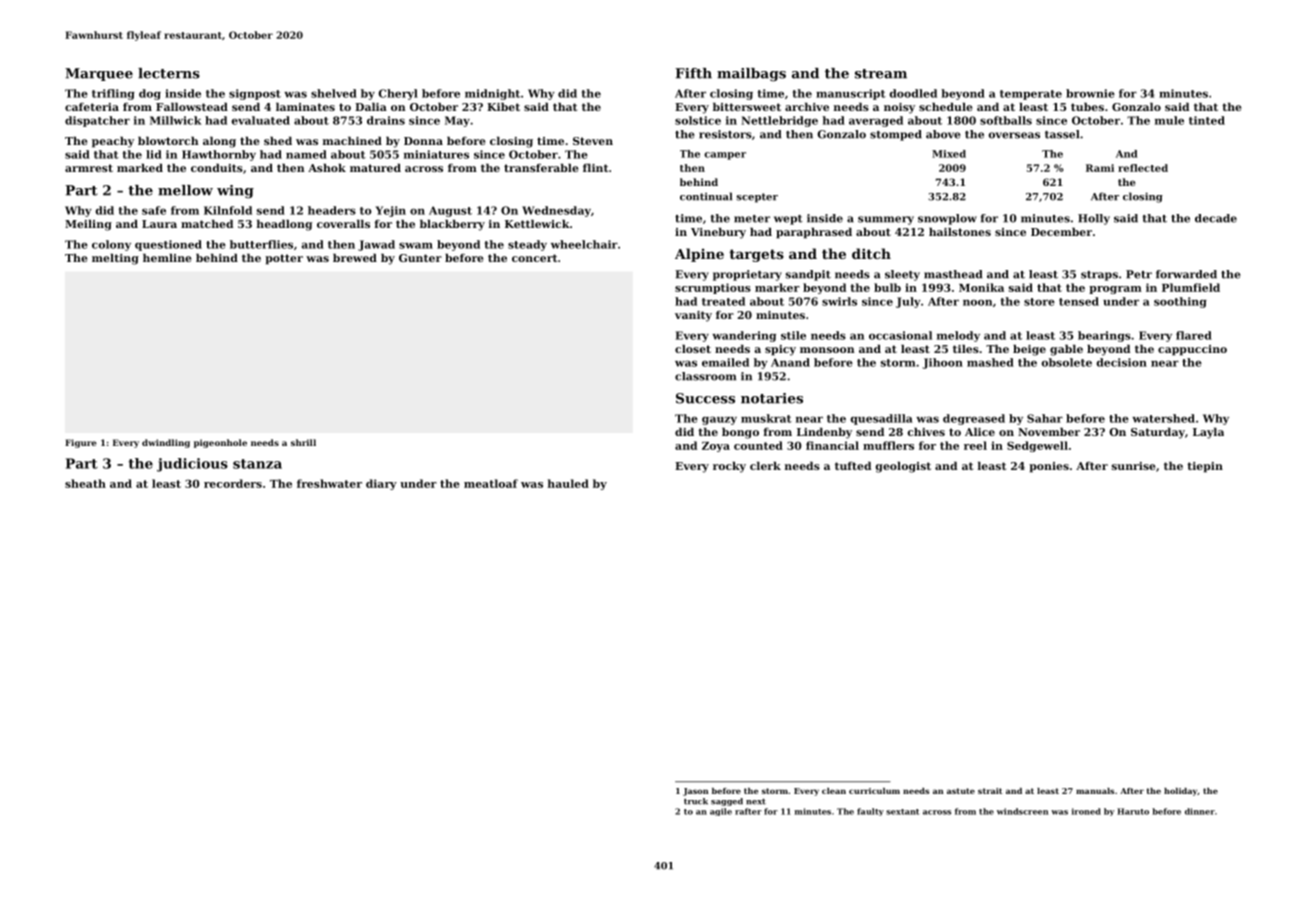 This document has width=1308, height=924. What do you see at coordinates (696, 801) in the document?
I see `truck` at bounding box center [696, 801].
